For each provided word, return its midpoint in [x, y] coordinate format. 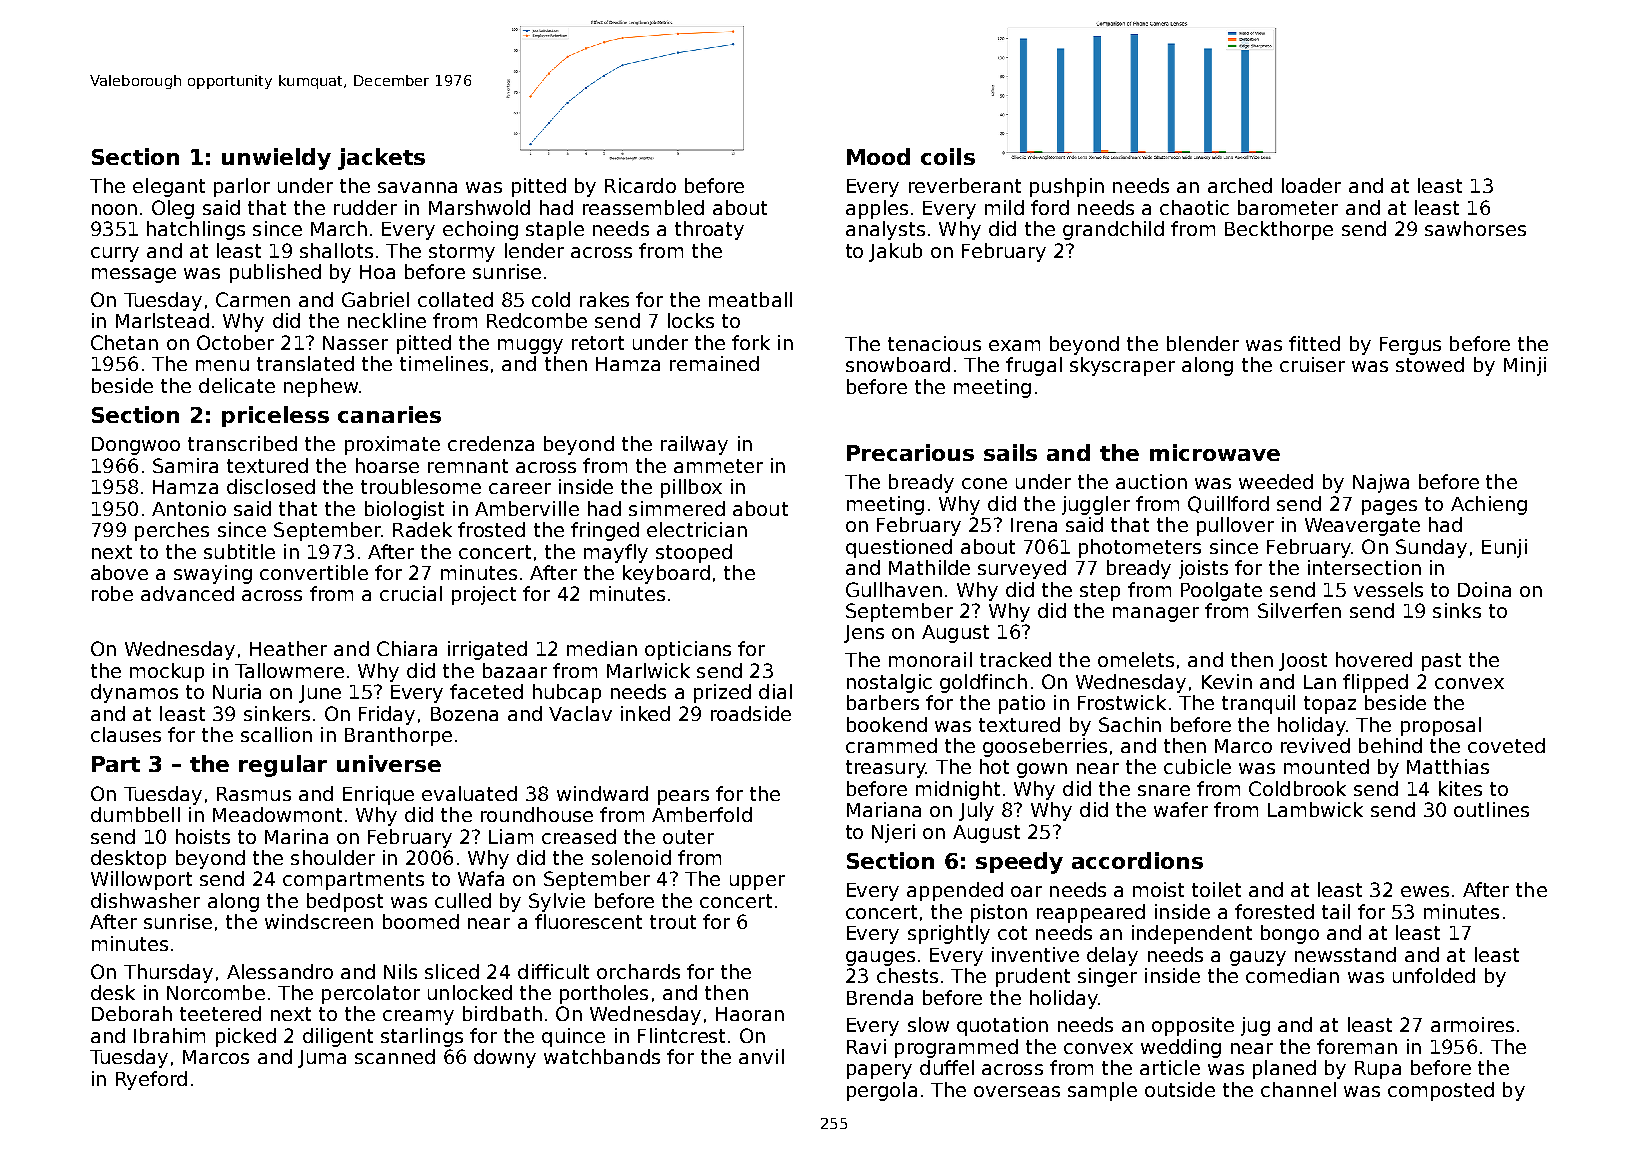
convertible [314, 572]
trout [673, 922]
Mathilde [929, 567]
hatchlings [196, 230]
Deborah [132, 1013]
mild [1004, 207]
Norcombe [216, 992]
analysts [885, 230]
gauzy [1258, 958]
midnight [958, 790]
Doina [1484, 589]
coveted [1506, 745]
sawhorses [1475, 228]
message [134, 275]
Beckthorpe [1279, 230]
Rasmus [254, 794]
